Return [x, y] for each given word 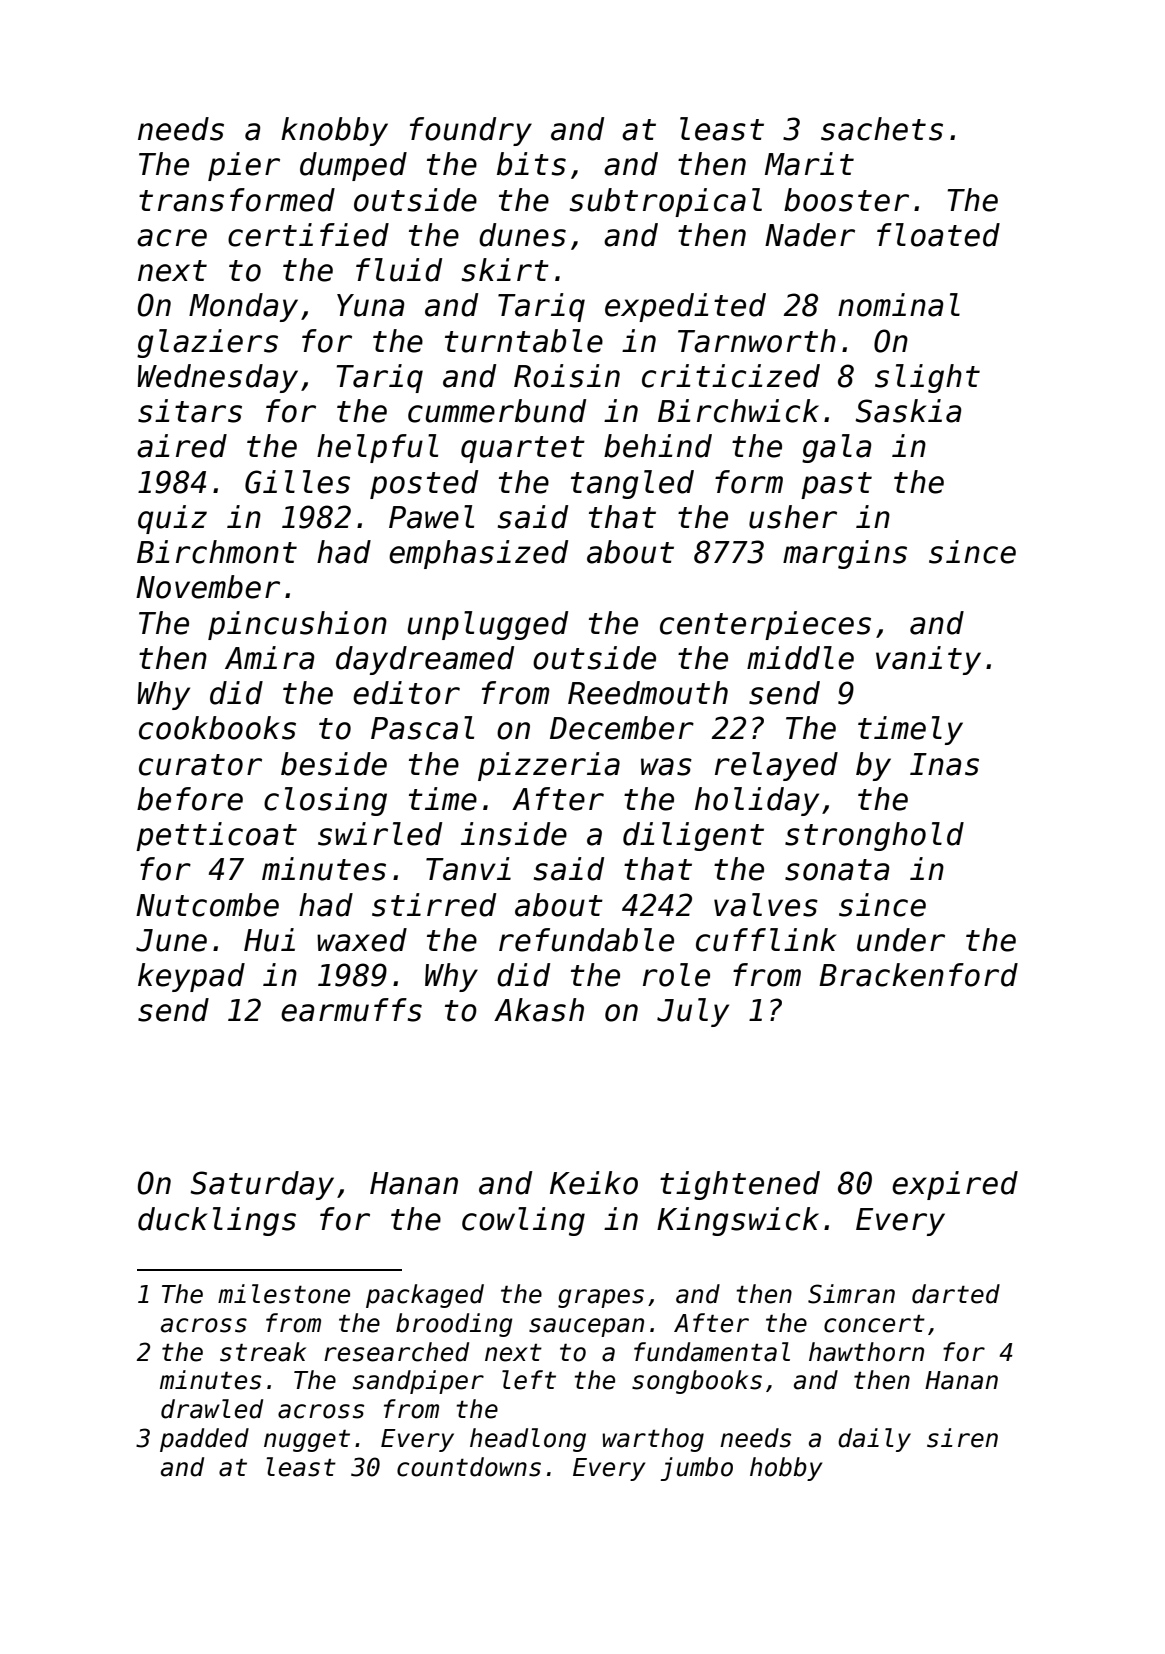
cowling [523, 1221]
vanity [928, 660]
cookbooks [217, 728]
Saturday [262, 1185]
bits [531, 164]
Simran [851, 1294]
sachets [882, 129]
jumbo [696, 1469]
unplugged [488, 625]
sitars [190, 411]
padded [204, 1440]
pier [244, 166]
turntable [524, 341]
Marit [809, 164]
